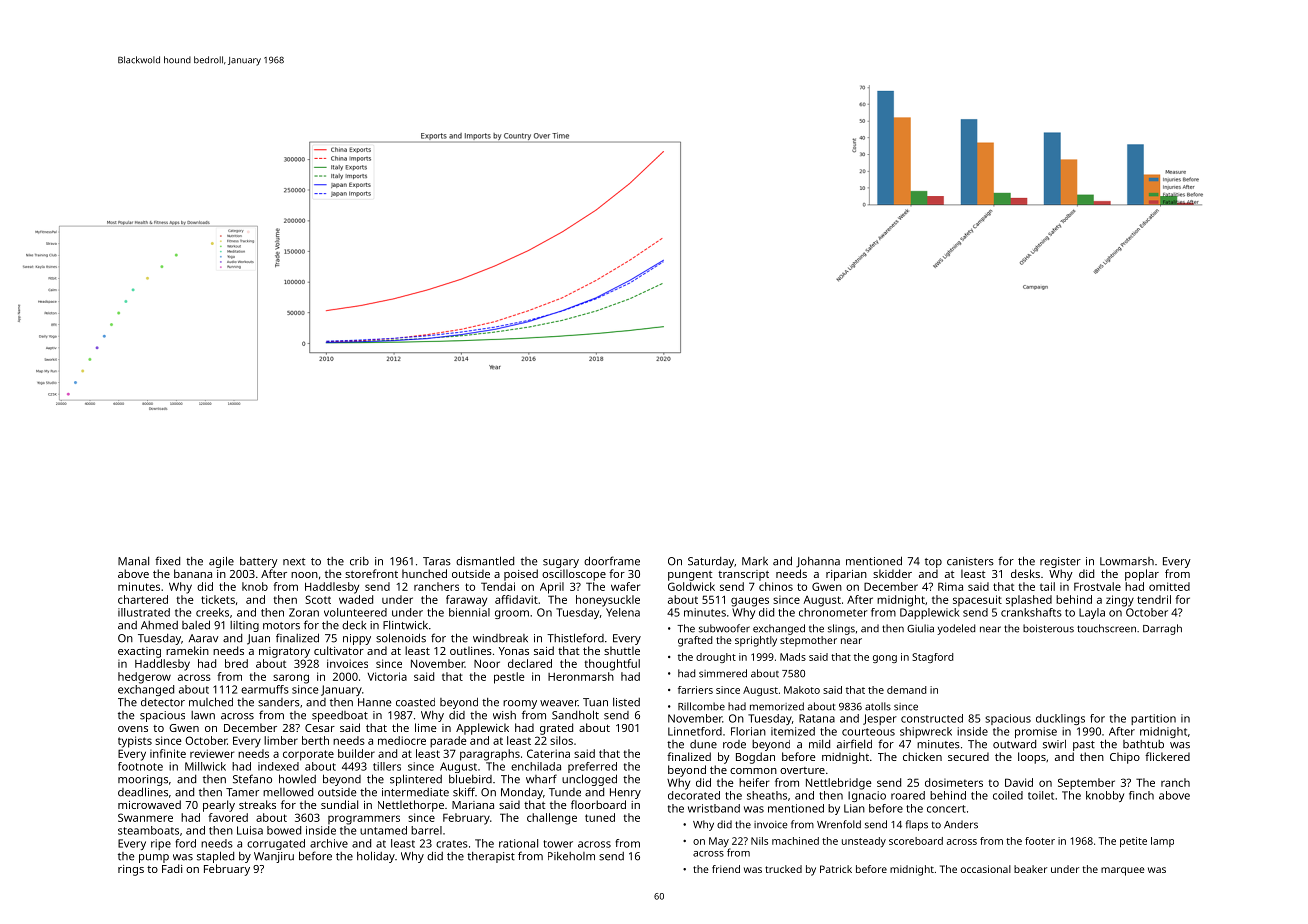  What do you see at coordinates (297, 779) in the image?
I see `howled` at bounding box center [297, 779].
